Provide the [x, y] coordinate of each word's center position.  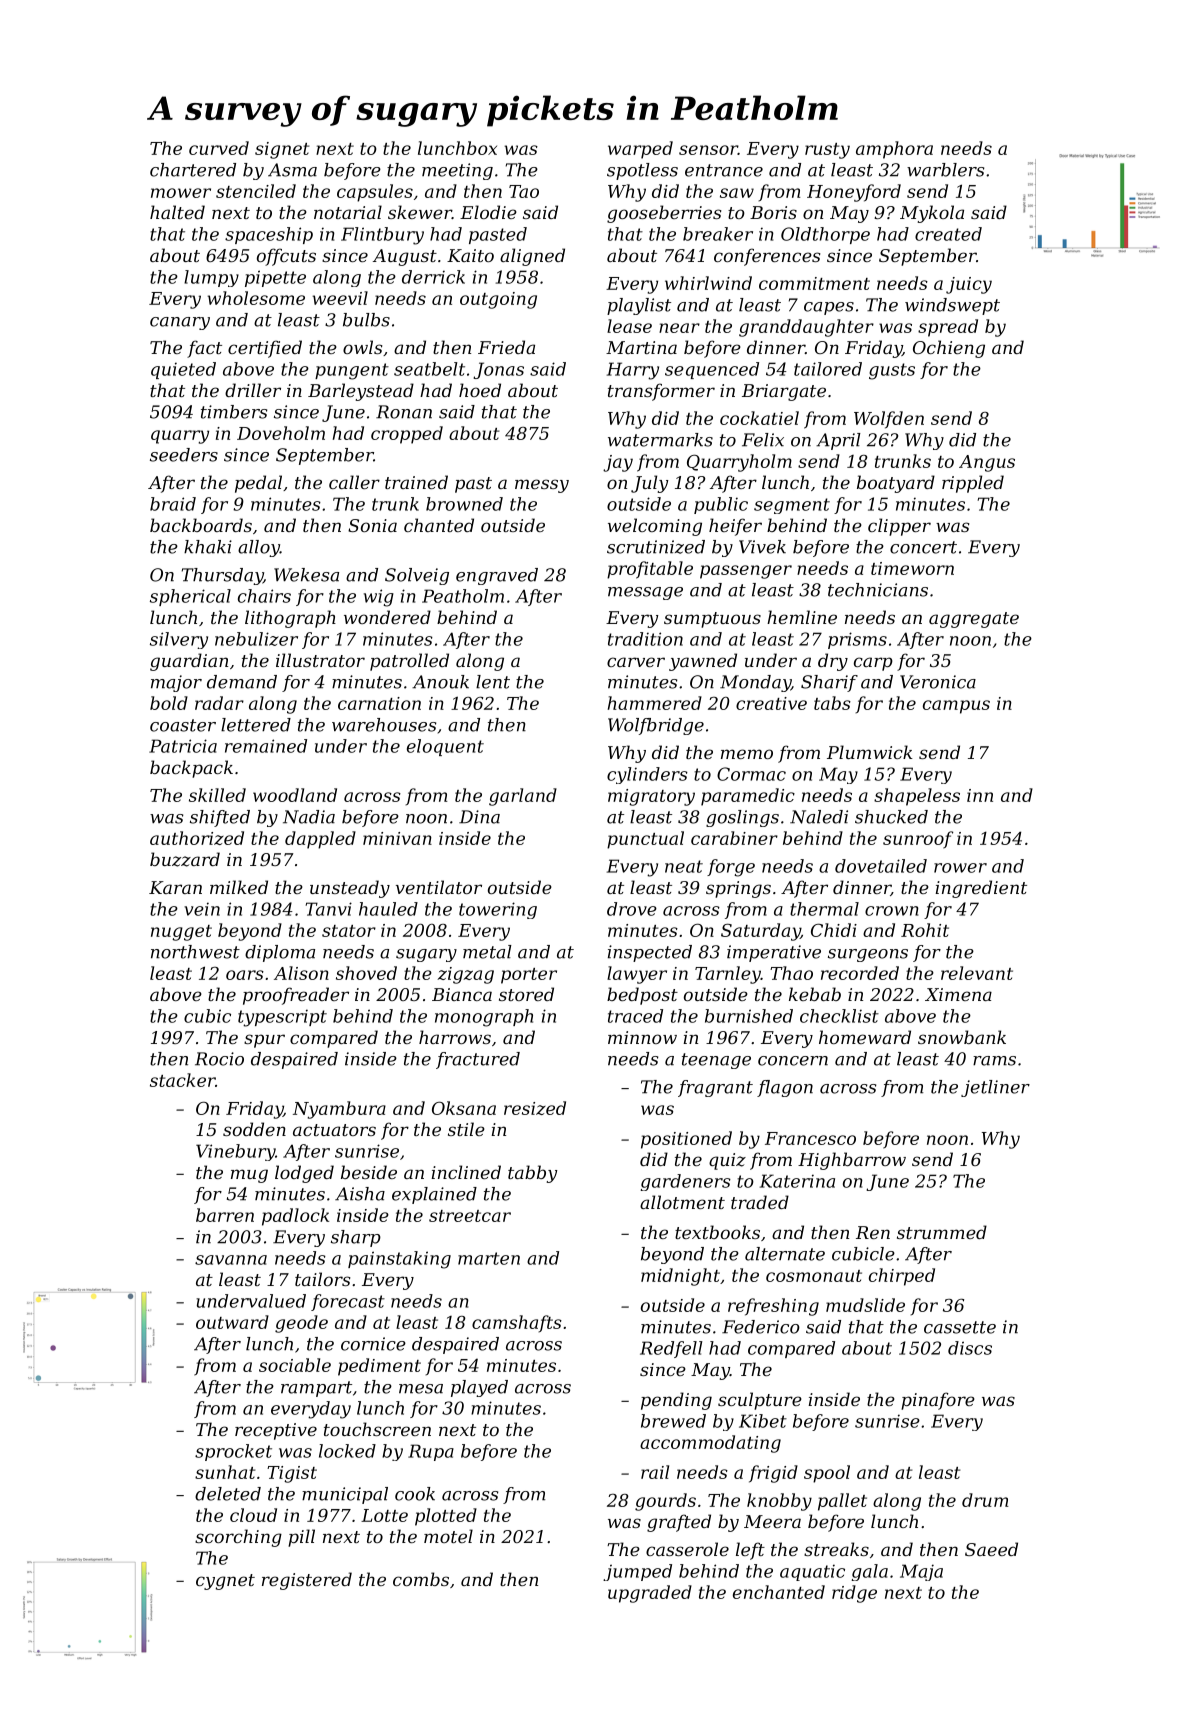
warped [640, 150]
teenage [716, 1061]
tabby [533, 1174]
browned [464, 504]
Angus [987, 463]
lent [493, 682]
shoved [366, 973]
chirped [902, 1277]
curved [219, 148]
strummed [942, 1232]
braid [173, 504]
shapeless [917, 797]
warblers [945, 170]
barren [225, 1215]
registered [307, 1581]
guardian [189, 662]
